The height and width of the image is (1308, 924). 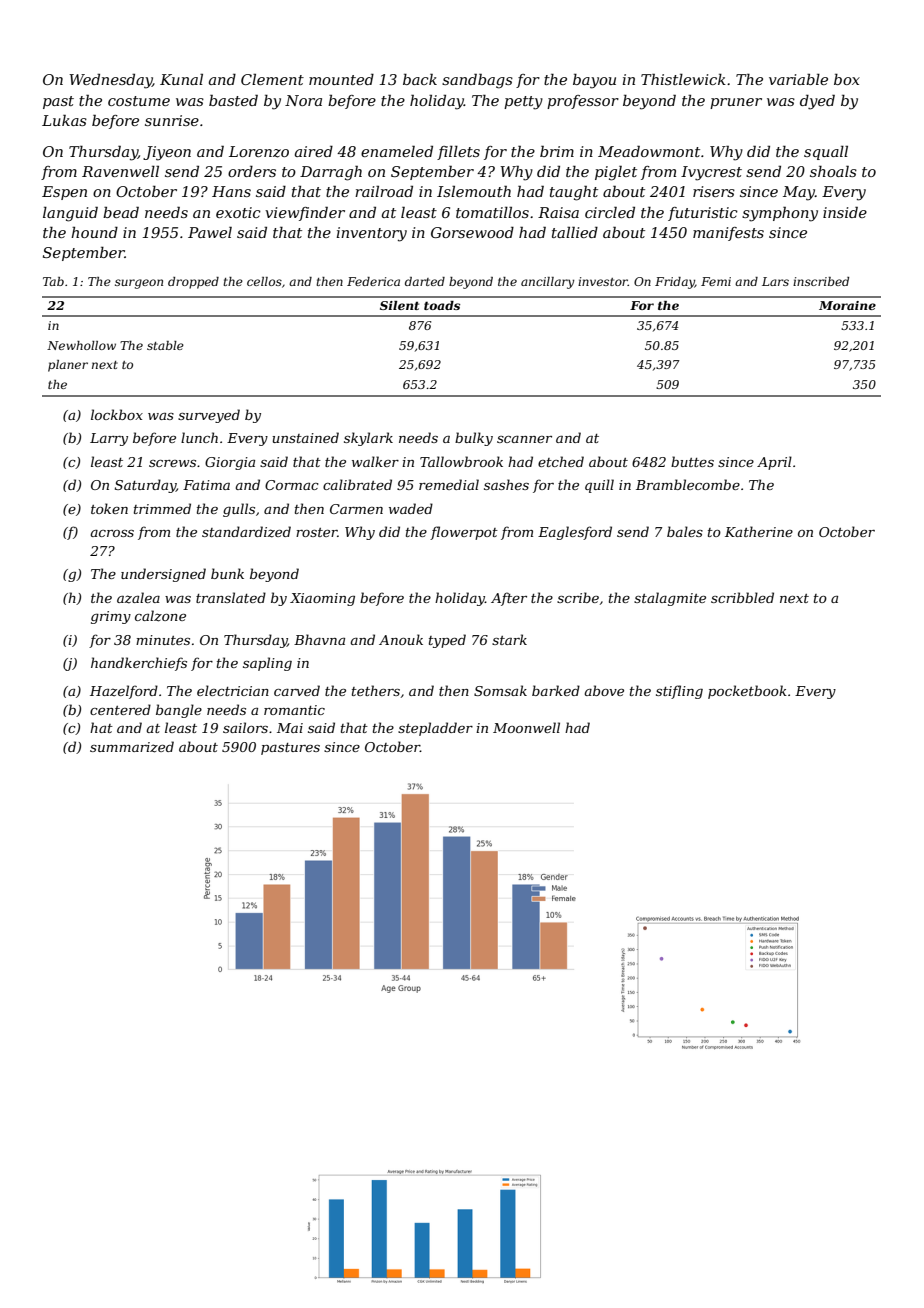 I want to click on Eaglesford, so click(x=575, y=533).
